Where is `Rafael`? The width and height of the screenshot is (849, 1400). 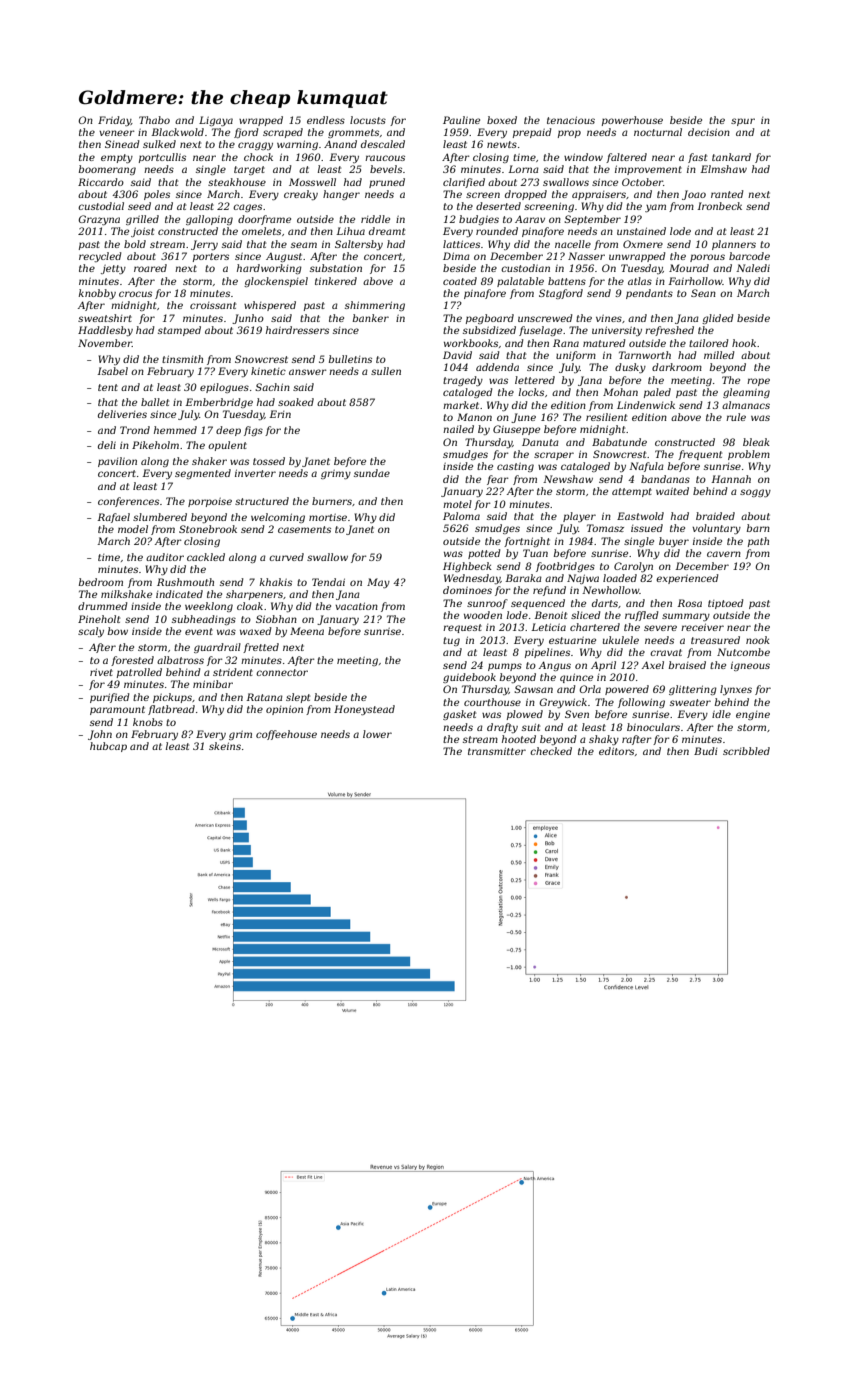
Rafael is located at coordinates (113, 518).
